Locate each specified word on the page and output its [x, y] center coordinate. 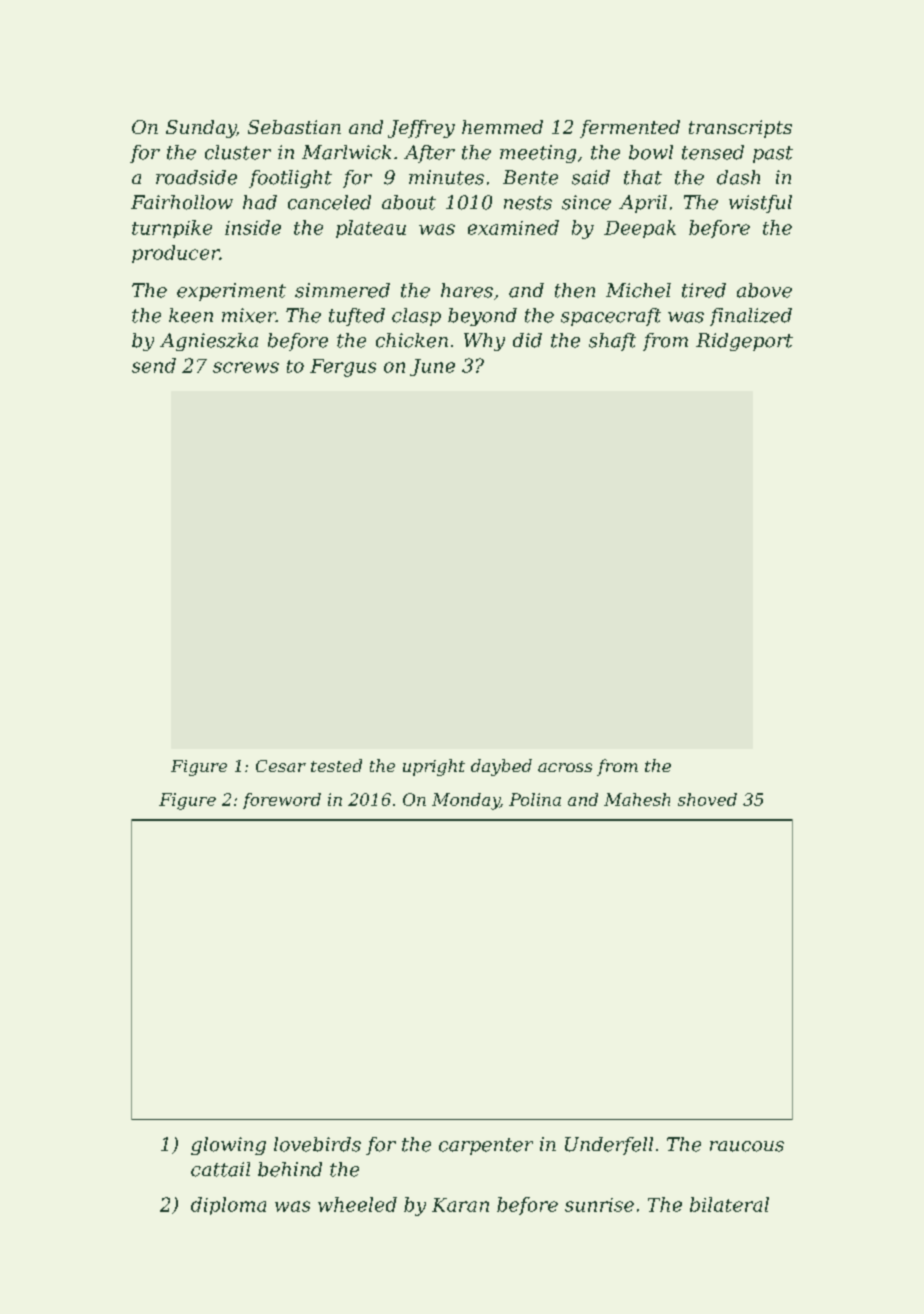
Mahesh [637, 799]
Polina [535, 799]
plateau [371, 229]
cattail [220, 1169]
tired [704, 290]
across [565, 767]
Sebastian [294, 127]
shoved [707, 799]
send [154, 365]
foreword [282, 801]
